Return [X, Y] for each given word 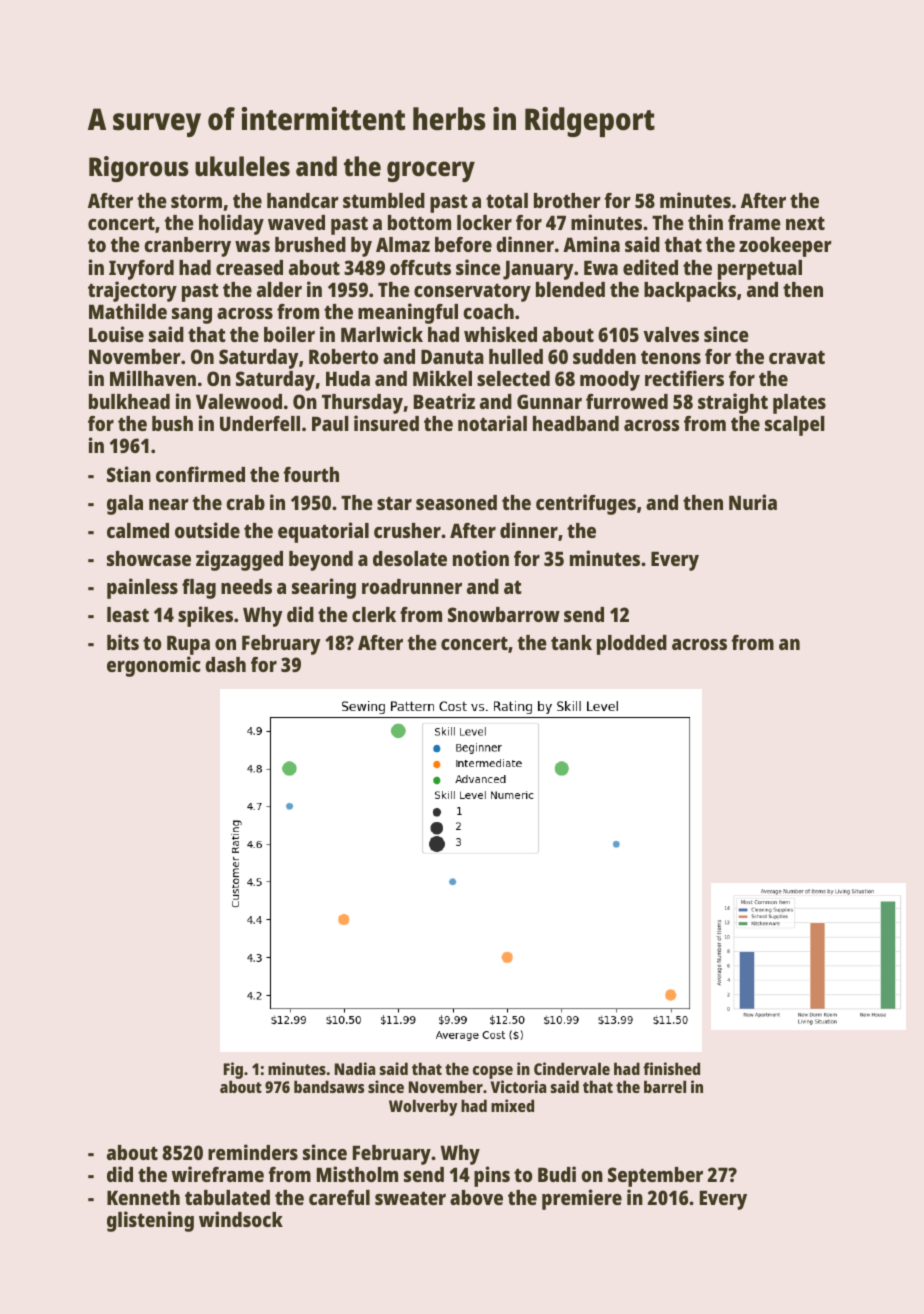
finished [671, 1068]
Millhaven [153, 378]
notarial [492, 423]
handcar [303, 200]
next [805, 223]
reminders [253, 1152]
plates [799, 404]
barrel [665, 1086]
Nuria [753, 502]
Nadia [355, 1068]
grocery [431, 171]
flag [199, 589]
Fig [233, 1071]
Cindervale [572, 1068]
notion [481, 558]
